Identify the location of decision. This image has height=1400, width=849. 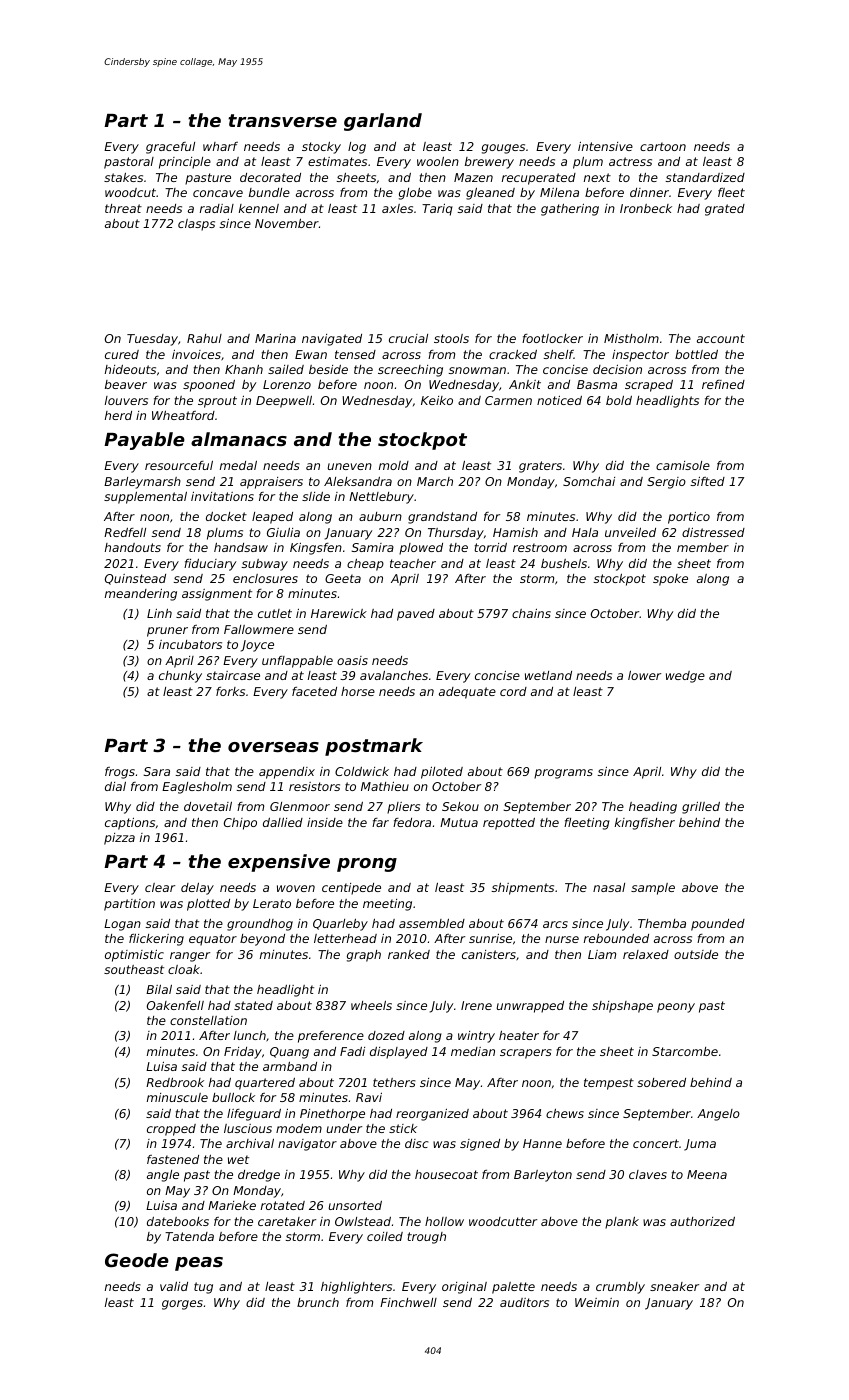
(617, 369).
